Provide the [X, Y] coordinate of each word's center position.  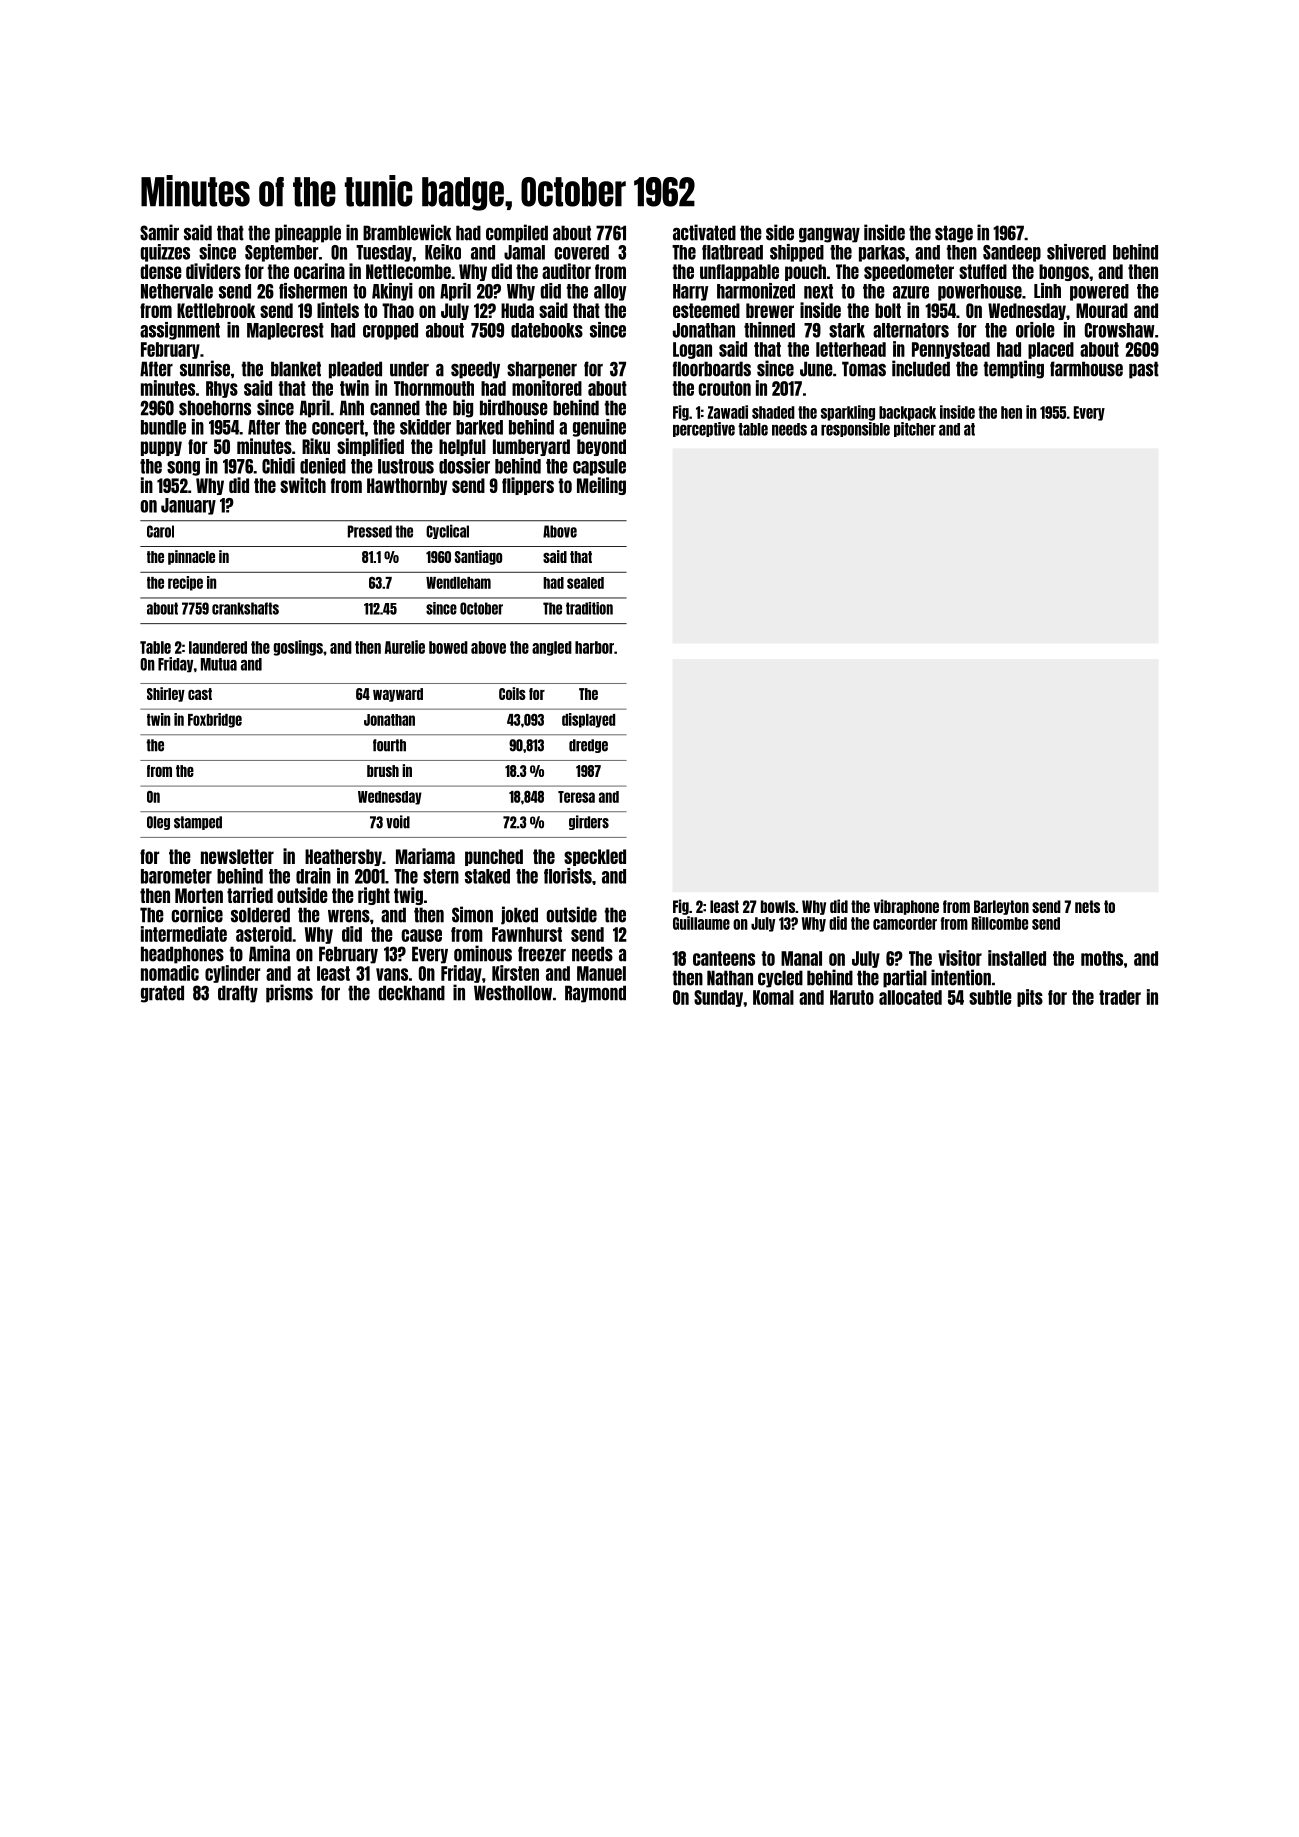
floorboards [712, 369]
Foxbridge [215, 720]
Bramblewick [407, 232]
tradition [589, 608]
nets [1087, 906]
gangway [829, 235]
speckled [595, 857]
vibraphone [906, 907]
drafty [238, 994]
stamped [198, 823]
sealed [585, 583]
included [921, 368]
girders [589, 822]
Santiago [478, 557]
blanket [296, 369]
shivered [1076, 252]
